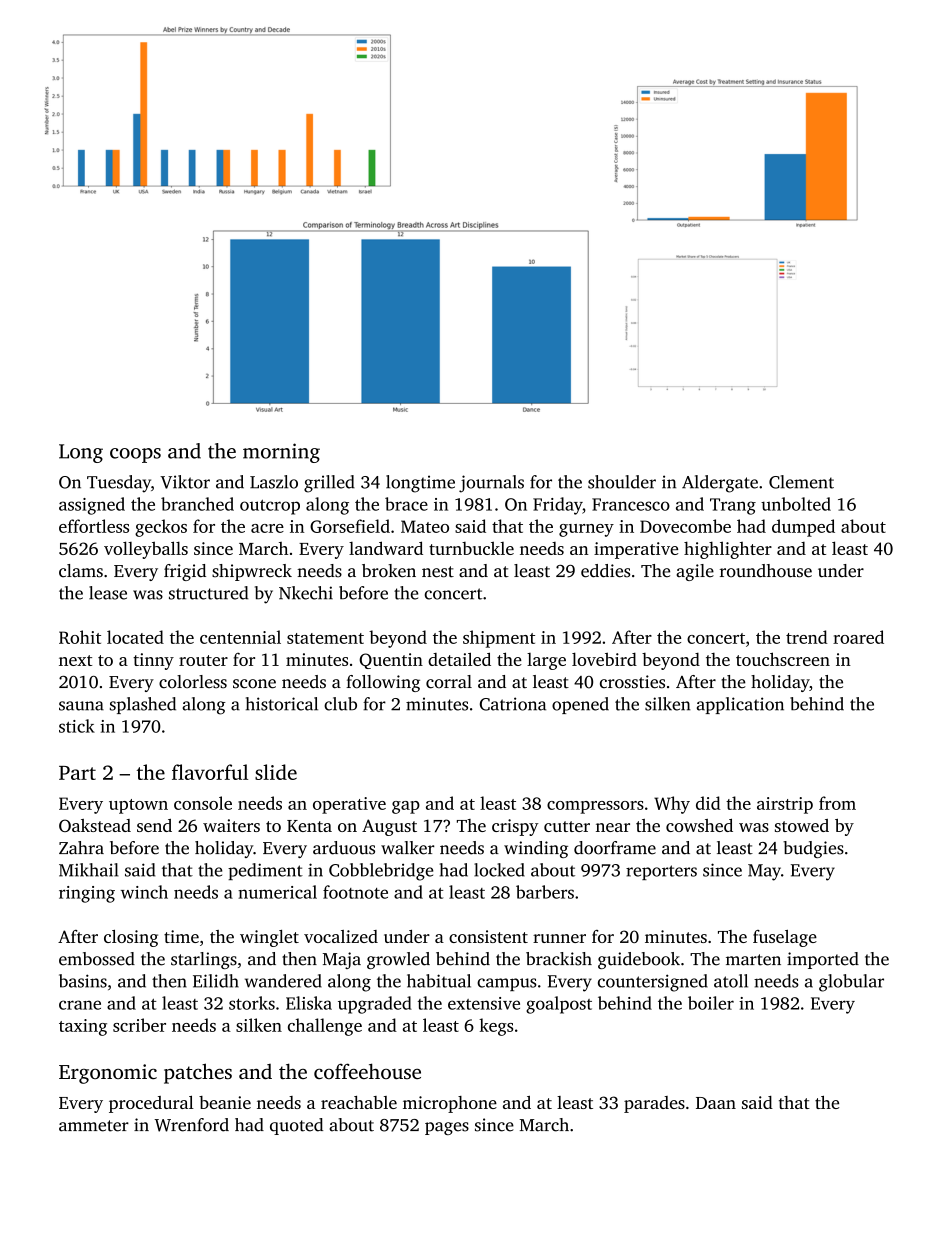  What do you see at coordinates (559, 938) in the document?
I see `runner` at bounding box center [559, 938].
